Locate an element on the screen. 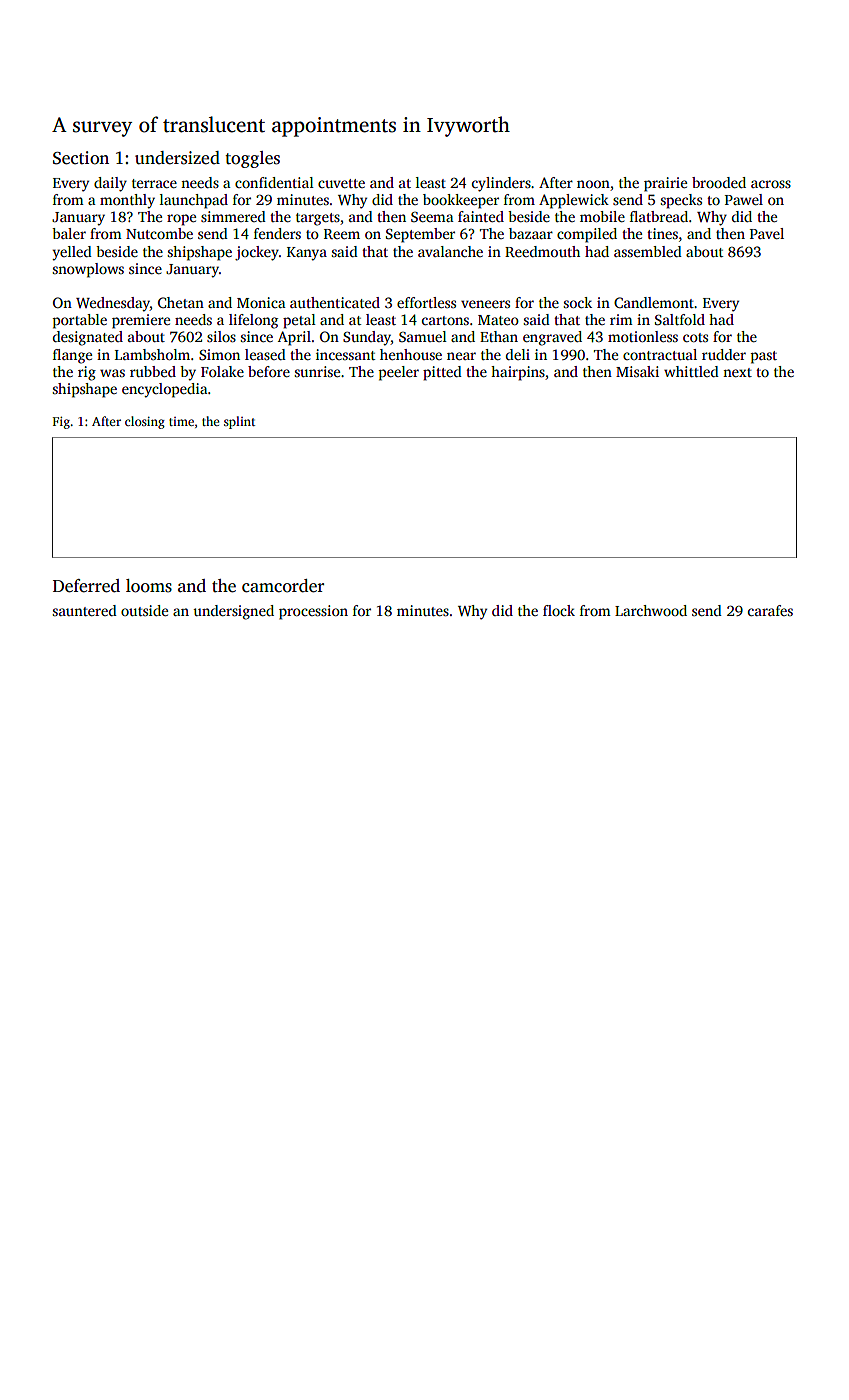 This screenshot has height=1400, width=849. undersigned is located at coordinates (233, 612).
